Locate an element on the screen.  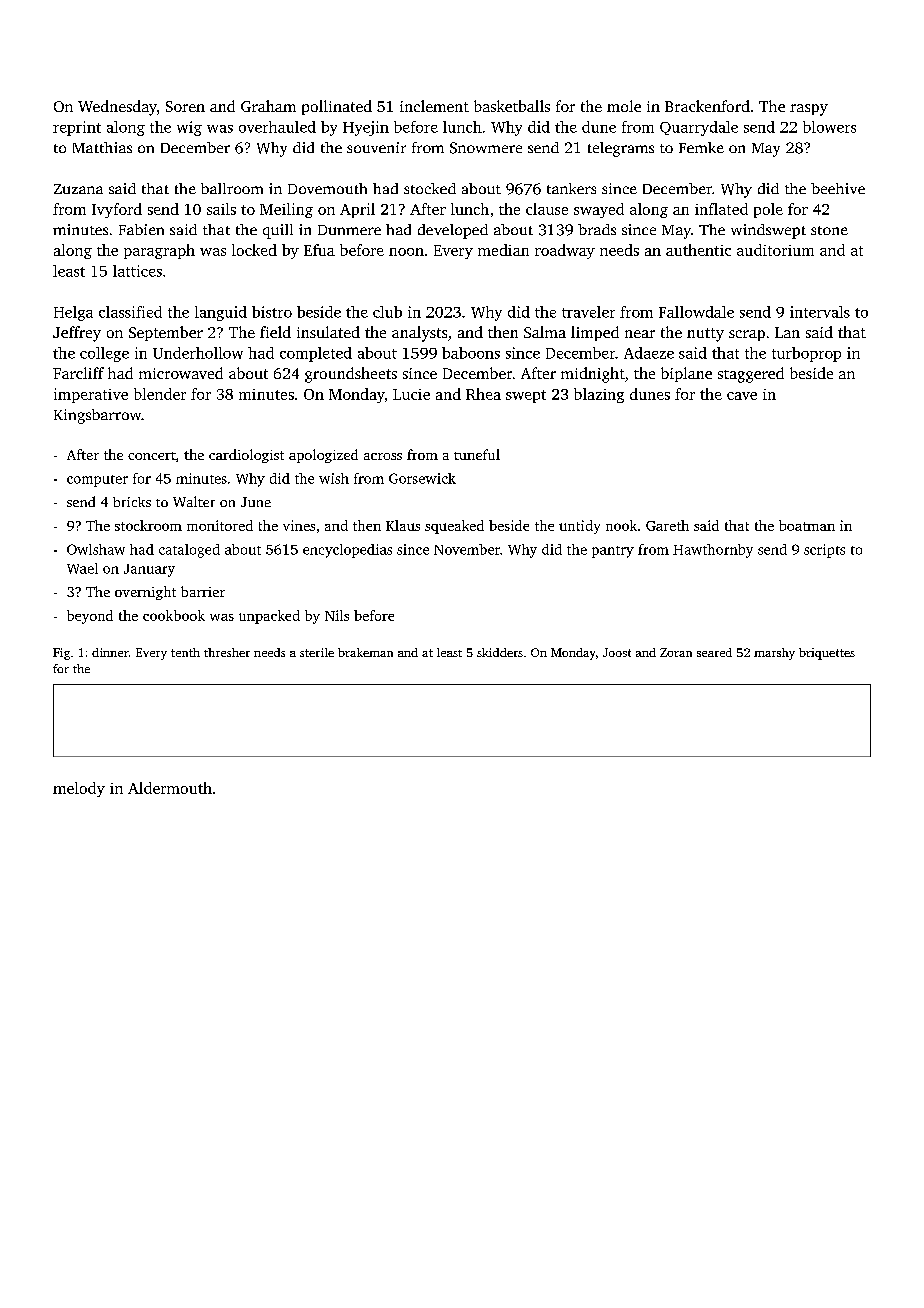
Graham is located at coordinates (268, 106).
